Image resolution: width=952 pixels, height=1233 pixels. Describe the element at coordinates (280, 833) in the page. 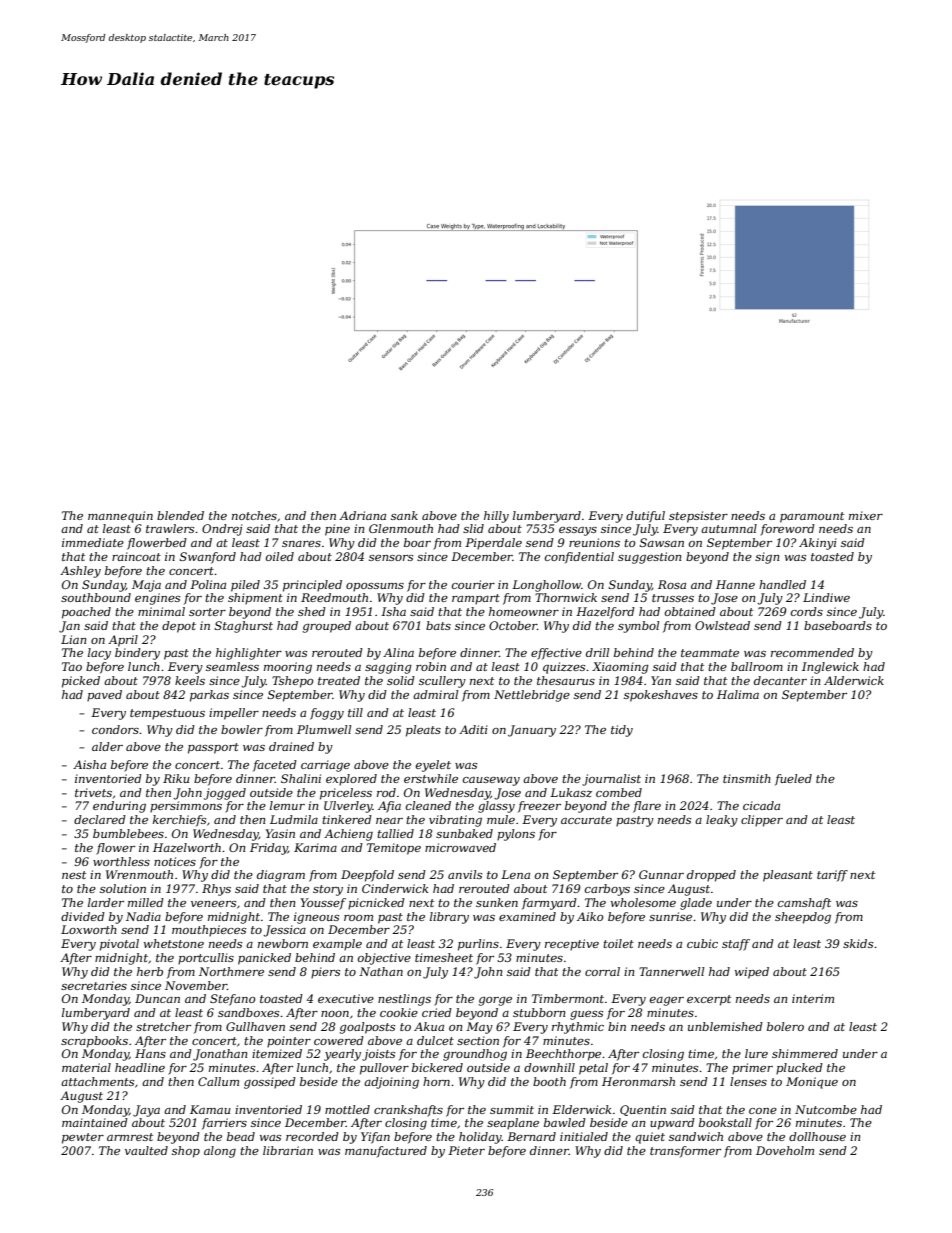

I see `Yasin` at that location.
